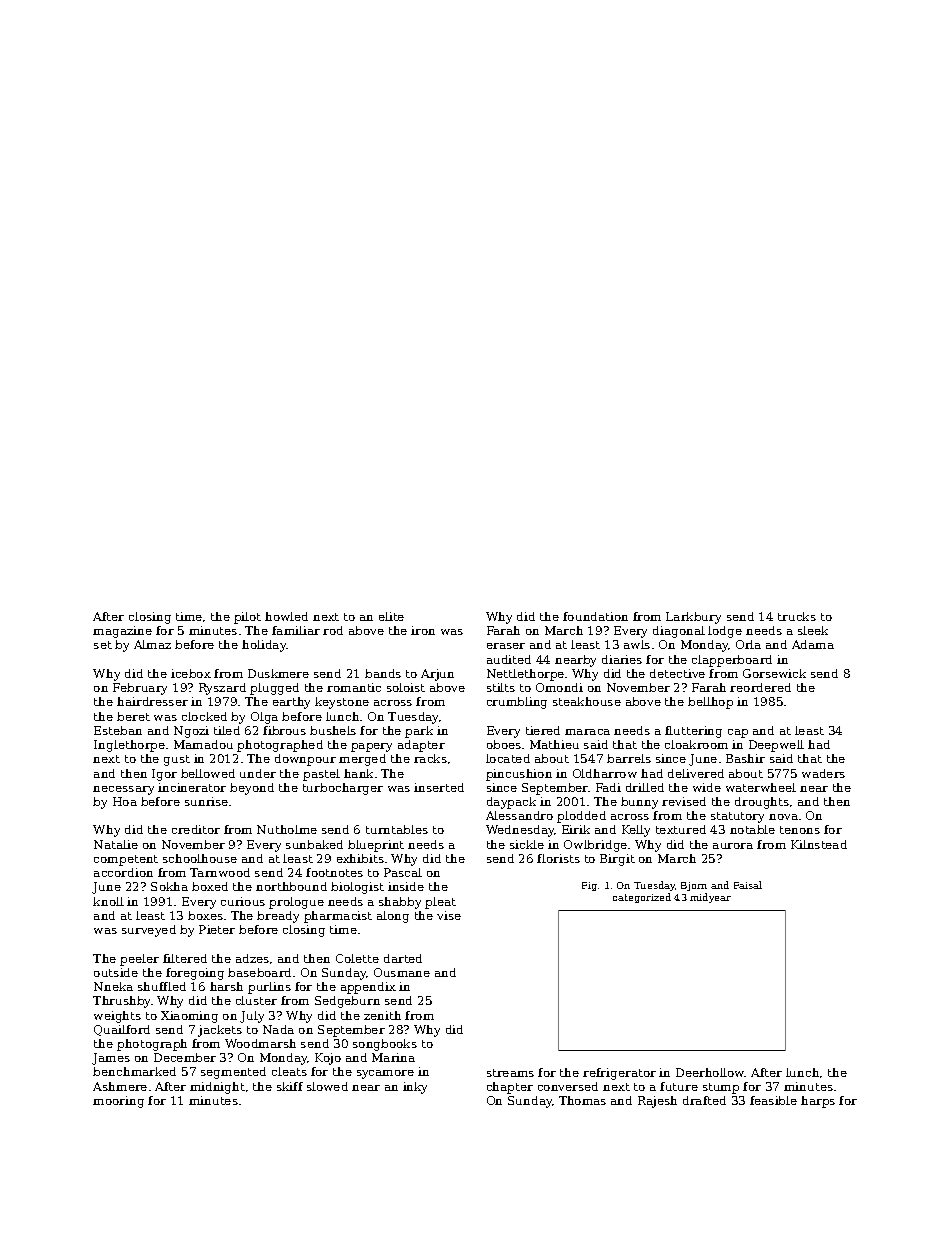  Describe the element at coordinates (152, 644) in the image. I see `Almaz` at that location.
